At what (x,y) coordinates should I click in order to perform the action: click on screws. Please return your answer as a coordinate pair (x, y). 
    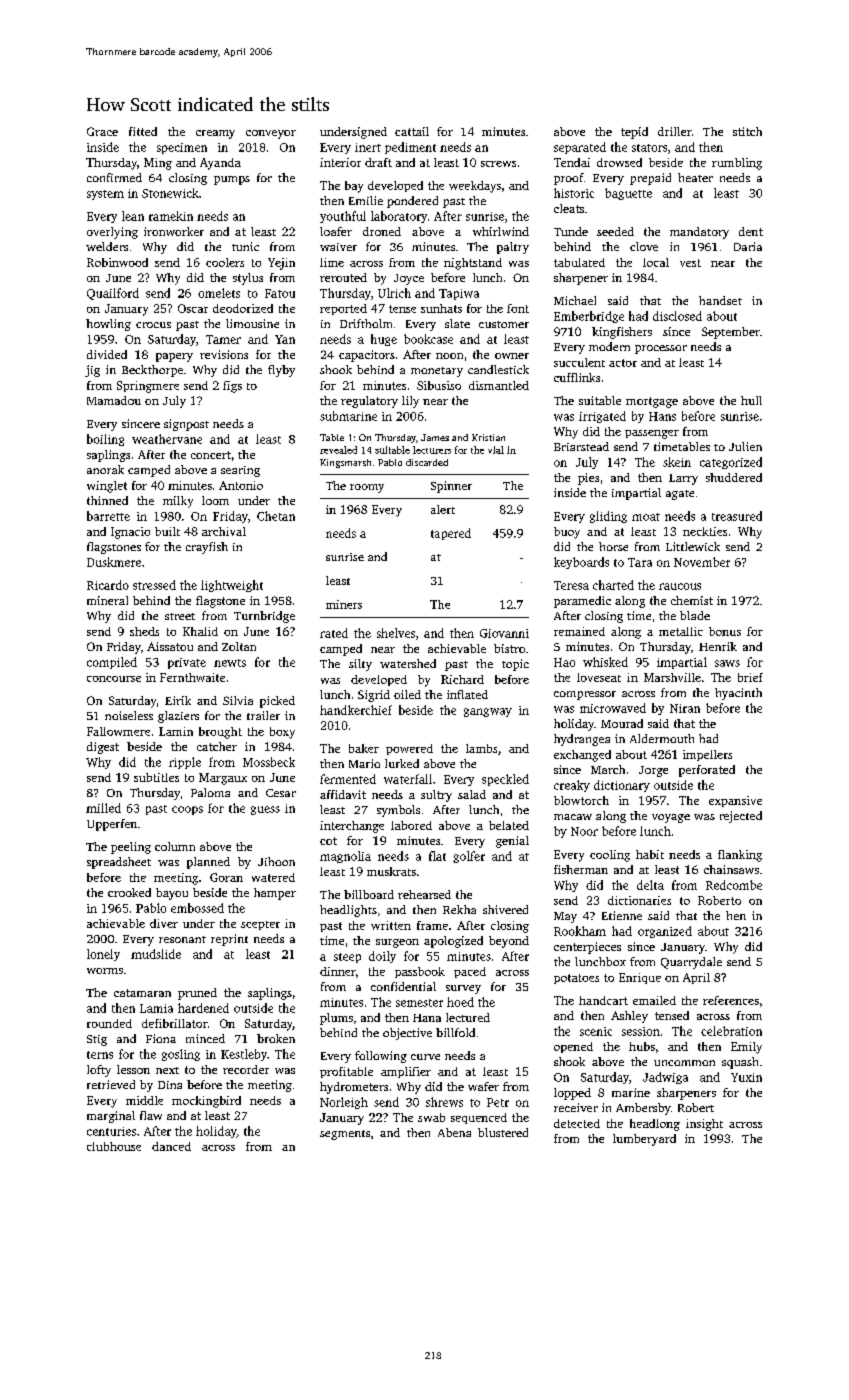
    Looking at the image, I should click on (498, 164).
